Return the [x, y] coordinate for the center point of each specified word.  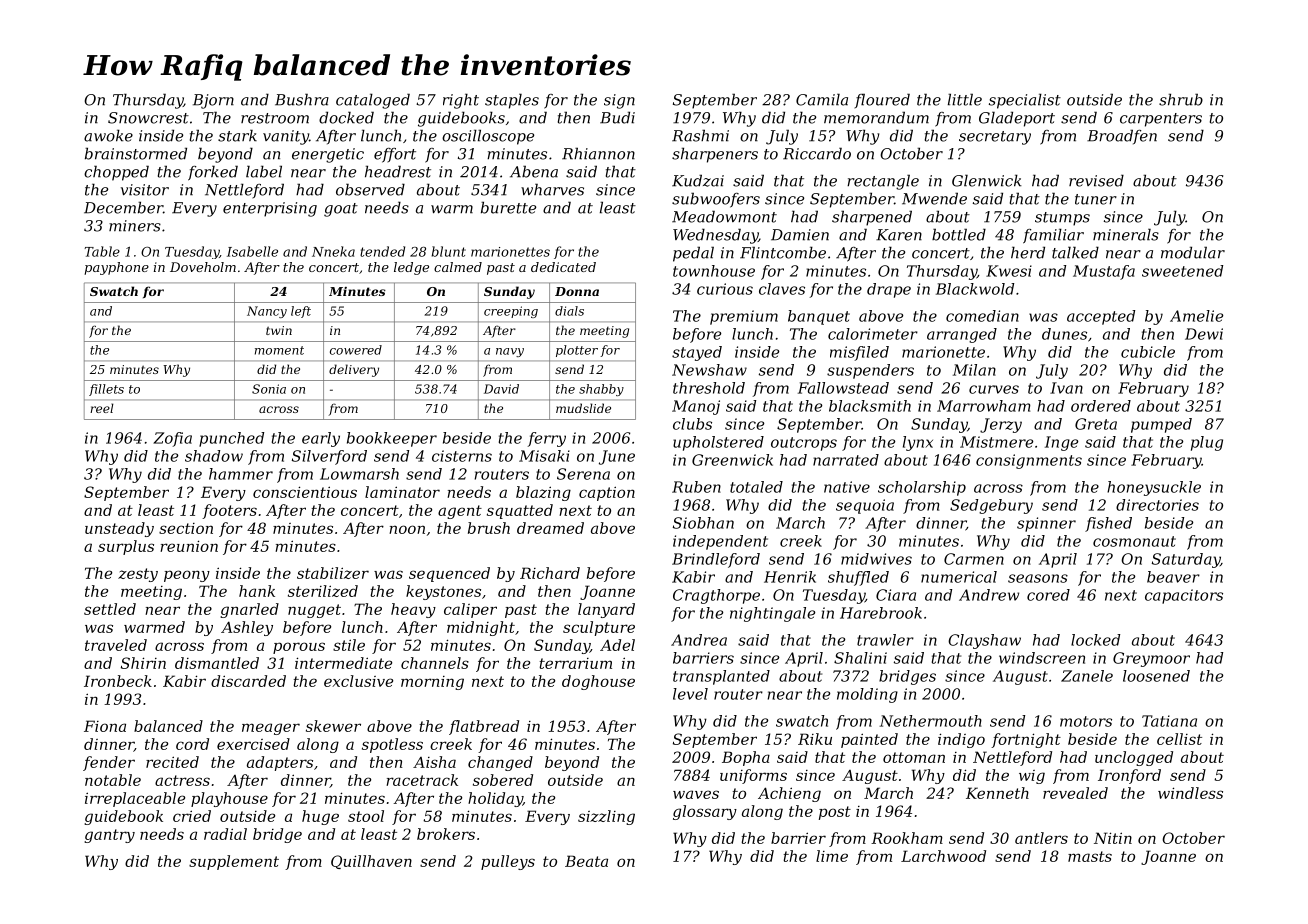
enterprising [270, 209]
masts [1090, 856]
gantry [109, 836]
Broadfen [1122, 137]
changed [500, 763]
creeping [511, 312]
